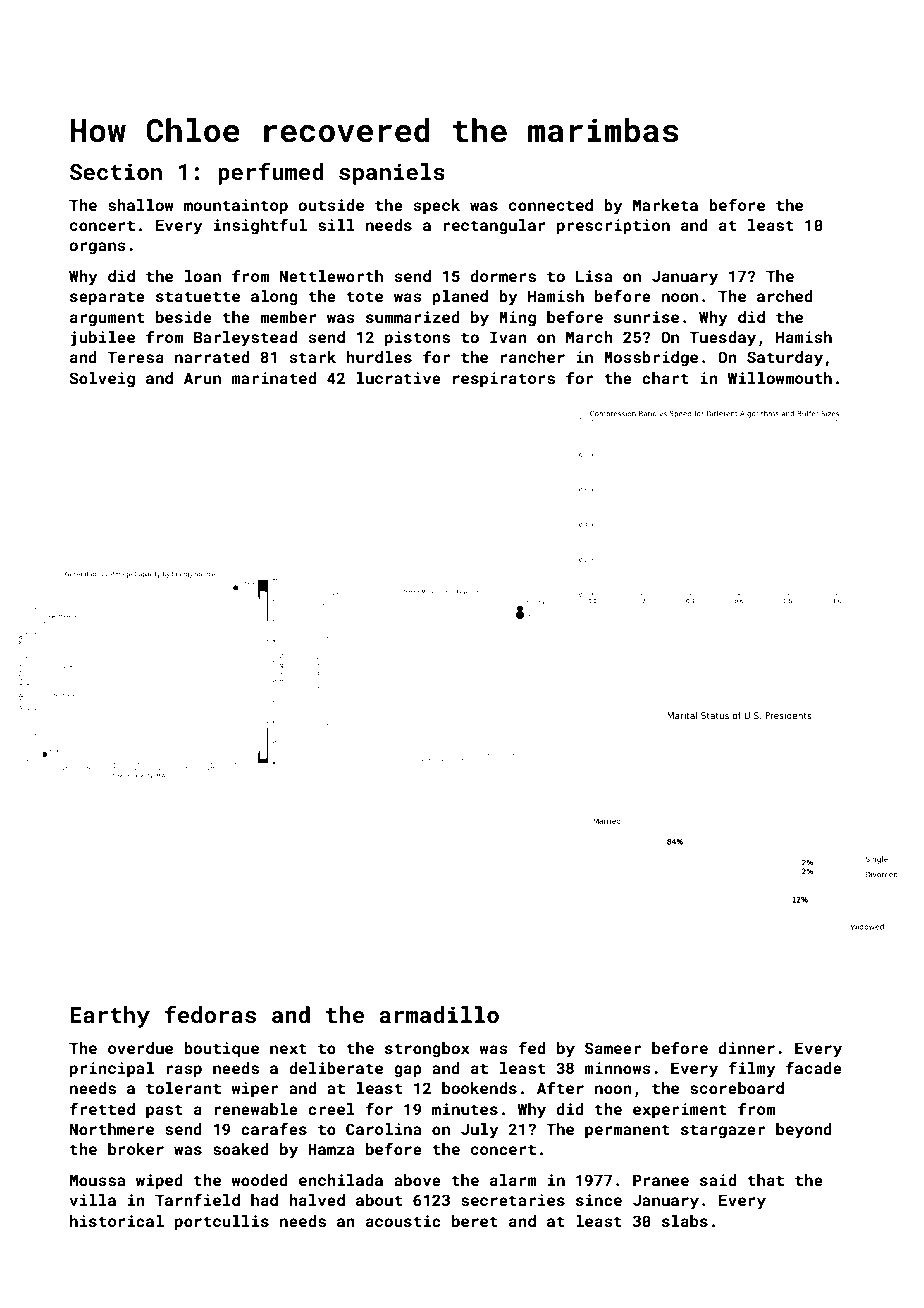 This screenshot has width=924, height=1308. What do you see at coordinates (116, 171) in the screenshot?
I see `Section` at bounding box center [116, 171].
